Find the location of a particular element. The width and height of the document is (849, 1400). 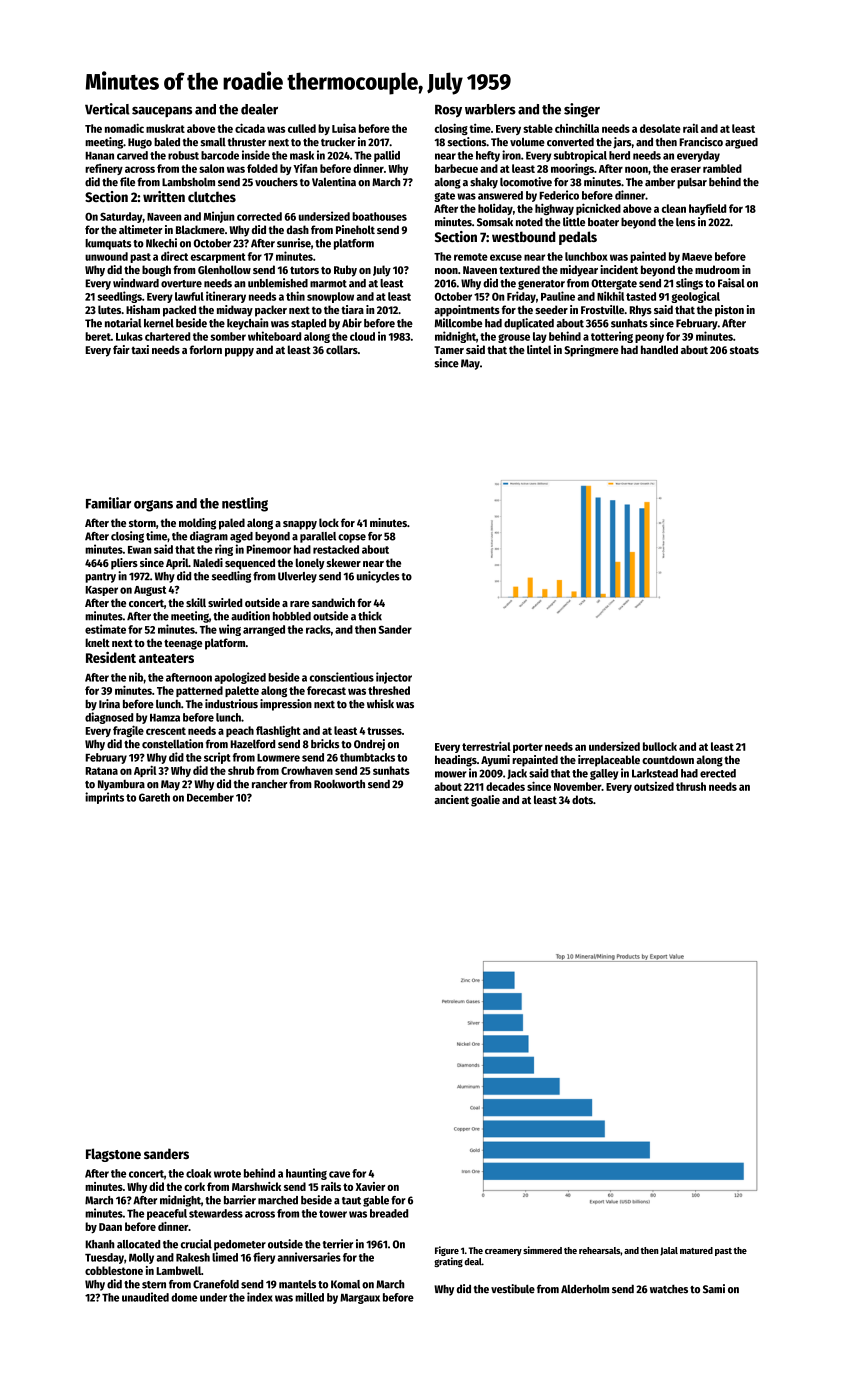

unaudited is located at coordinates (145, 1297).
